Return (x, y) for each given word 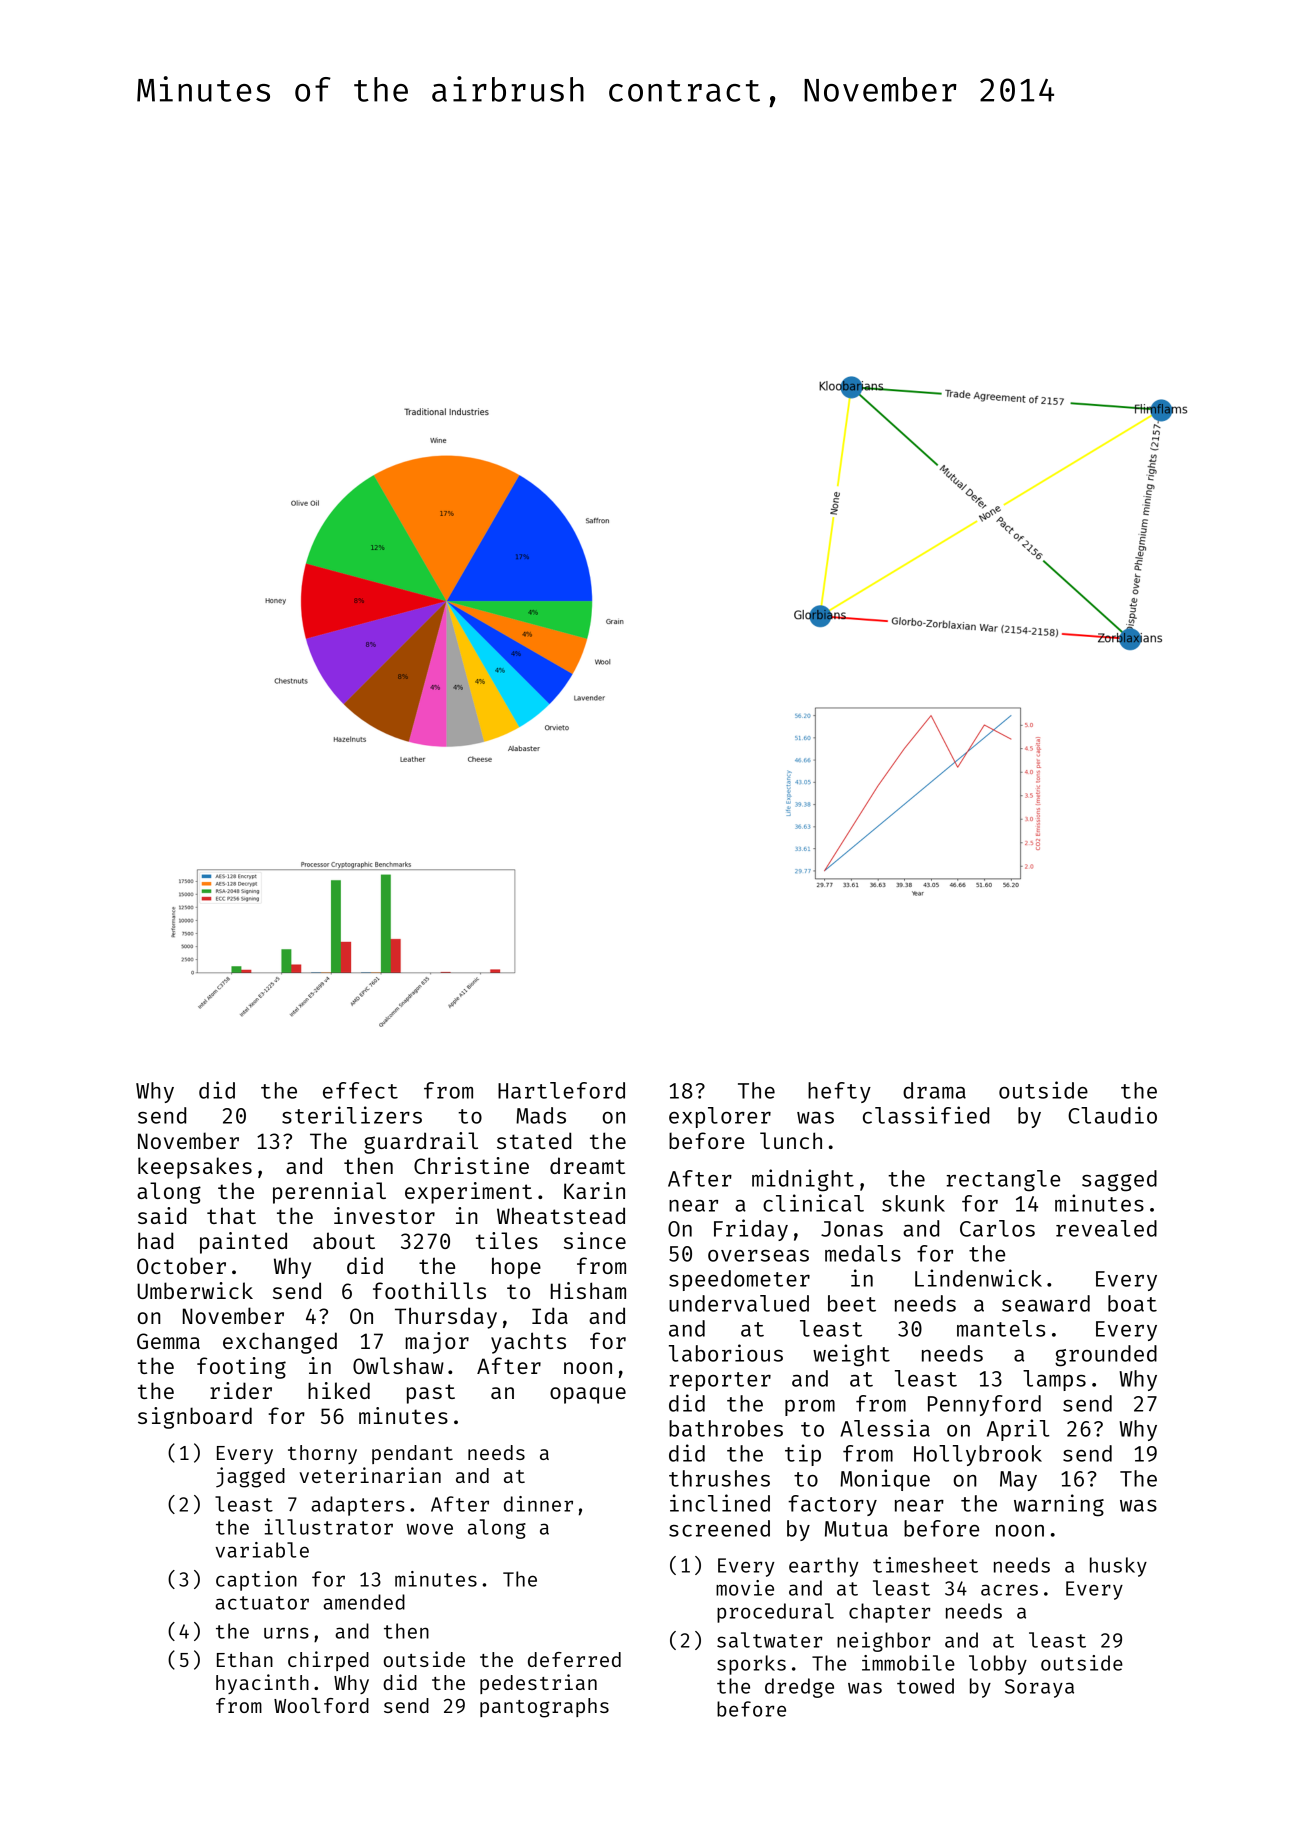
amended (364, 1602)
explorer (720, 1117)
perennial (329, 1193)
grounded (1106, 1356)
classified (926, 1115)
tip (803, 1455)
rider (241, 1390)
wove (430, 1529)
